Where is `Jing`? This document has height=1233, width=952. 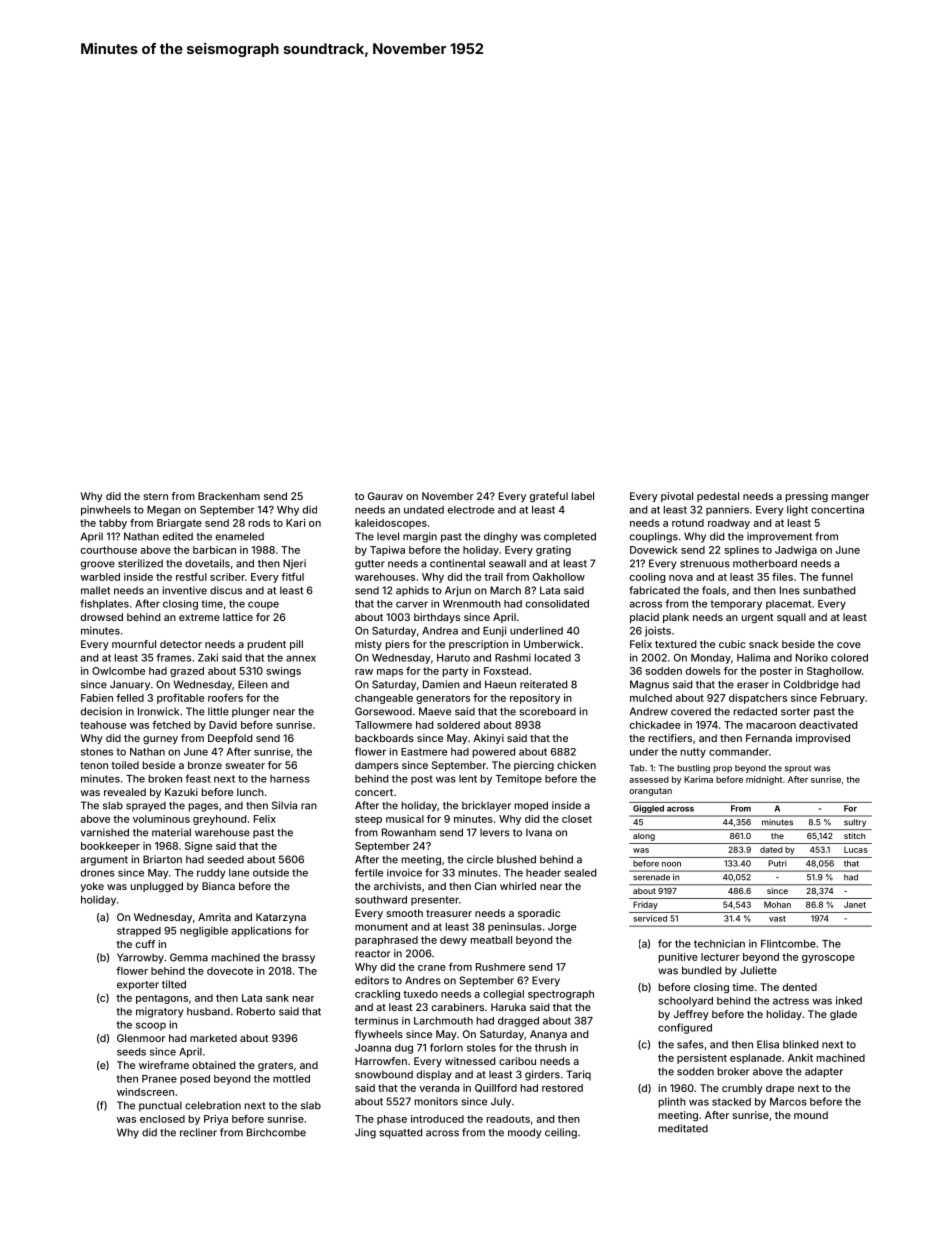 Jing is located at coordinates (365, 1133).
